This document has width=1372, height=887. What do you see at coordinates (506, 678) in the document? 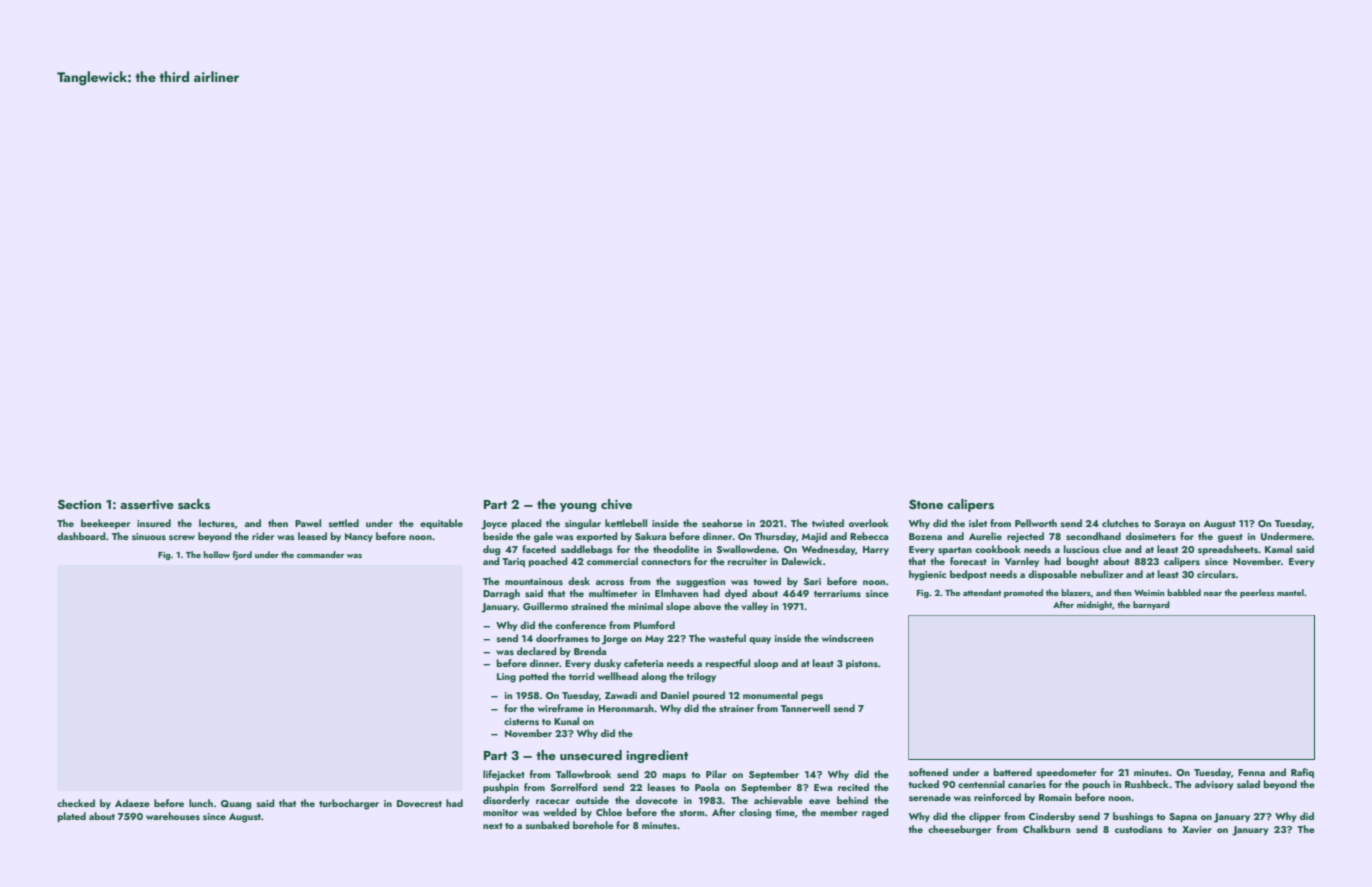
I see `Ling` at bounding box center [506, 678].
